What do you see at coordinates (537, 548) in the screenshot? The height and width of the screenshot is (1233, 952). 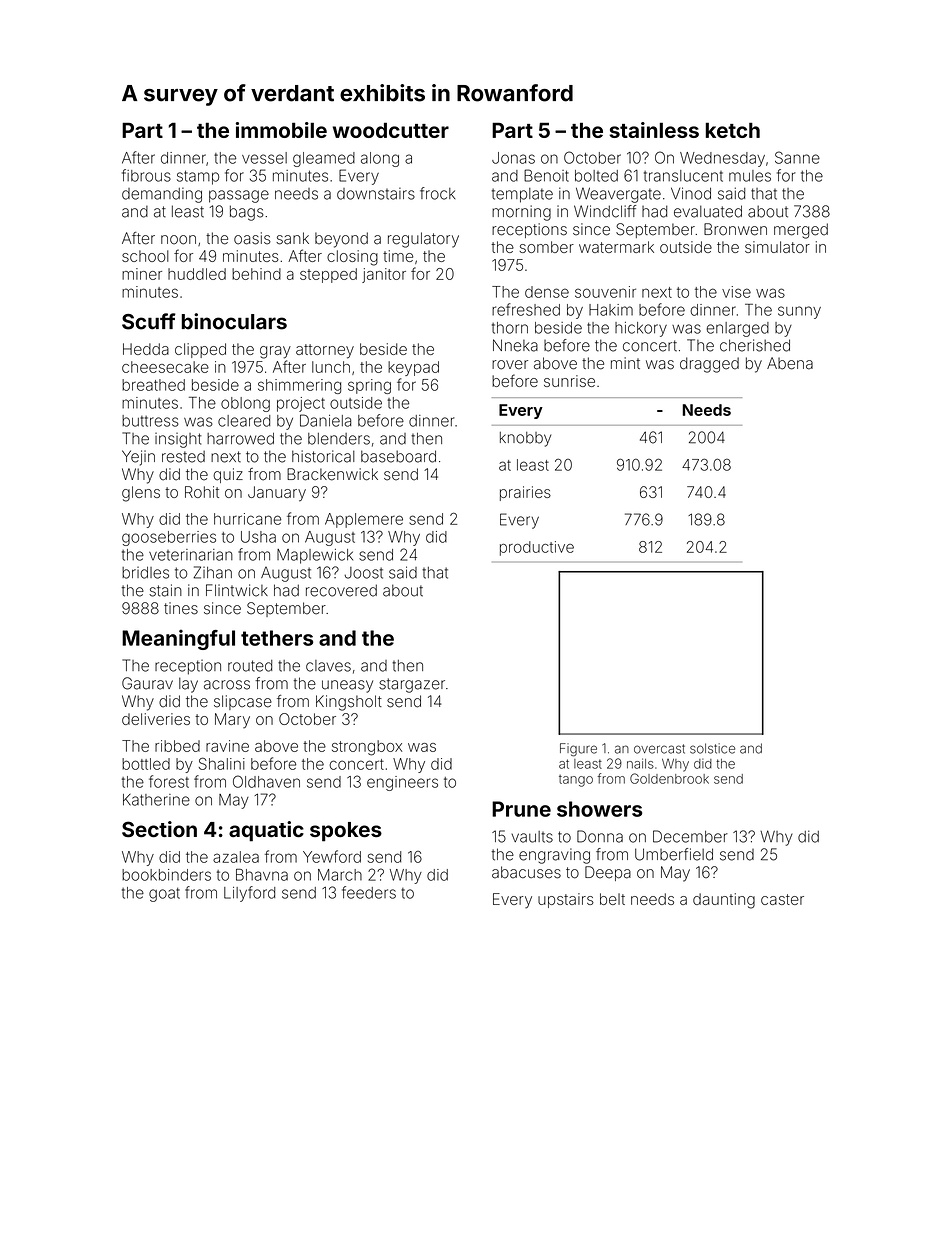 I see `productive` at bounding box center [537, 548].
